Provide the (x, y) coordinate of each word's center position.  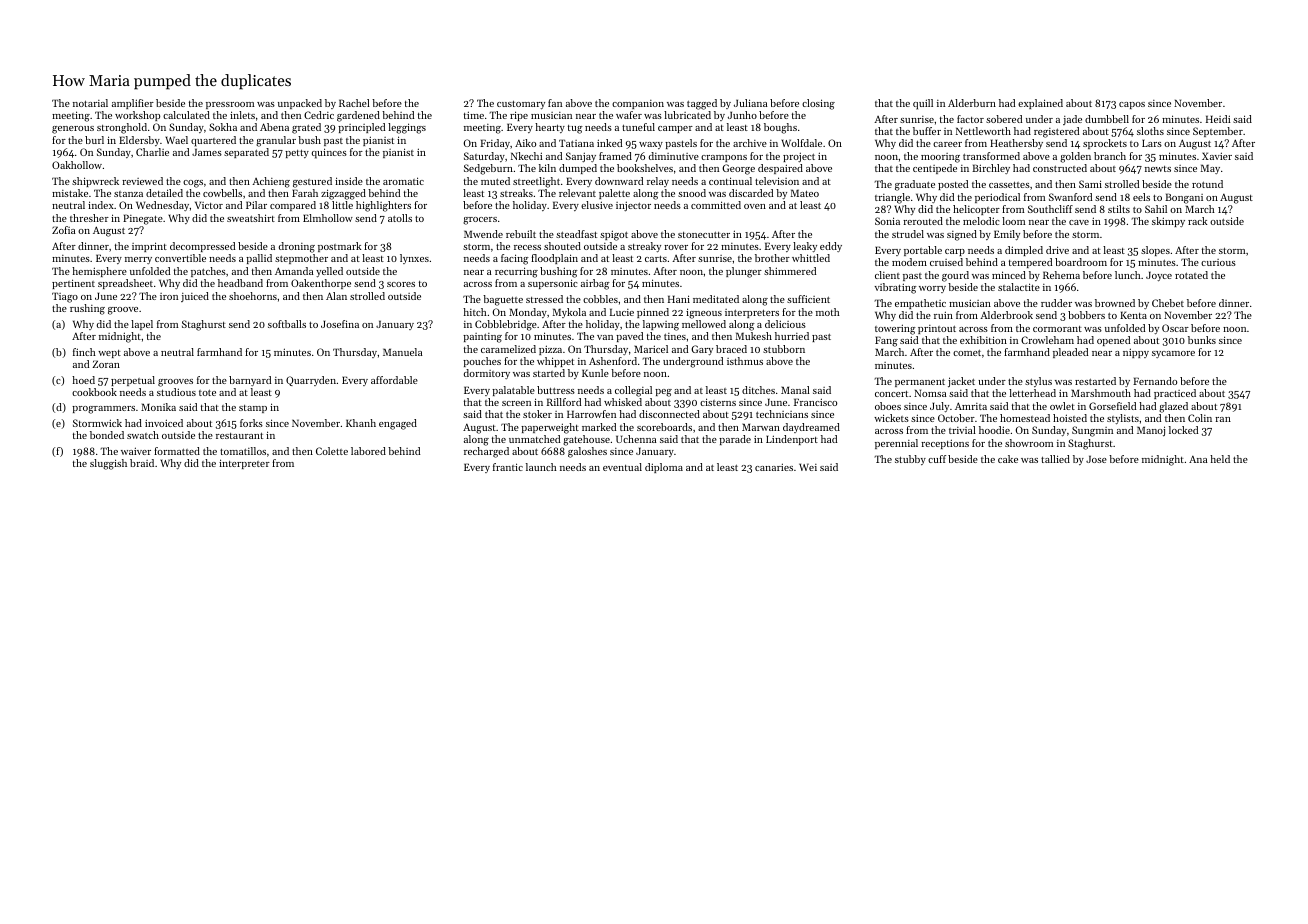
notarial (90, 103)
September (1218, 132)
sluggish (108, 464)
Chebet (1168, 303)
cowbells (222, 193)
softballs (287, 324)
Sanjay (581, 157)
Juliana (751, 103)
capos (1132, 105)
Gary (702, 350)
